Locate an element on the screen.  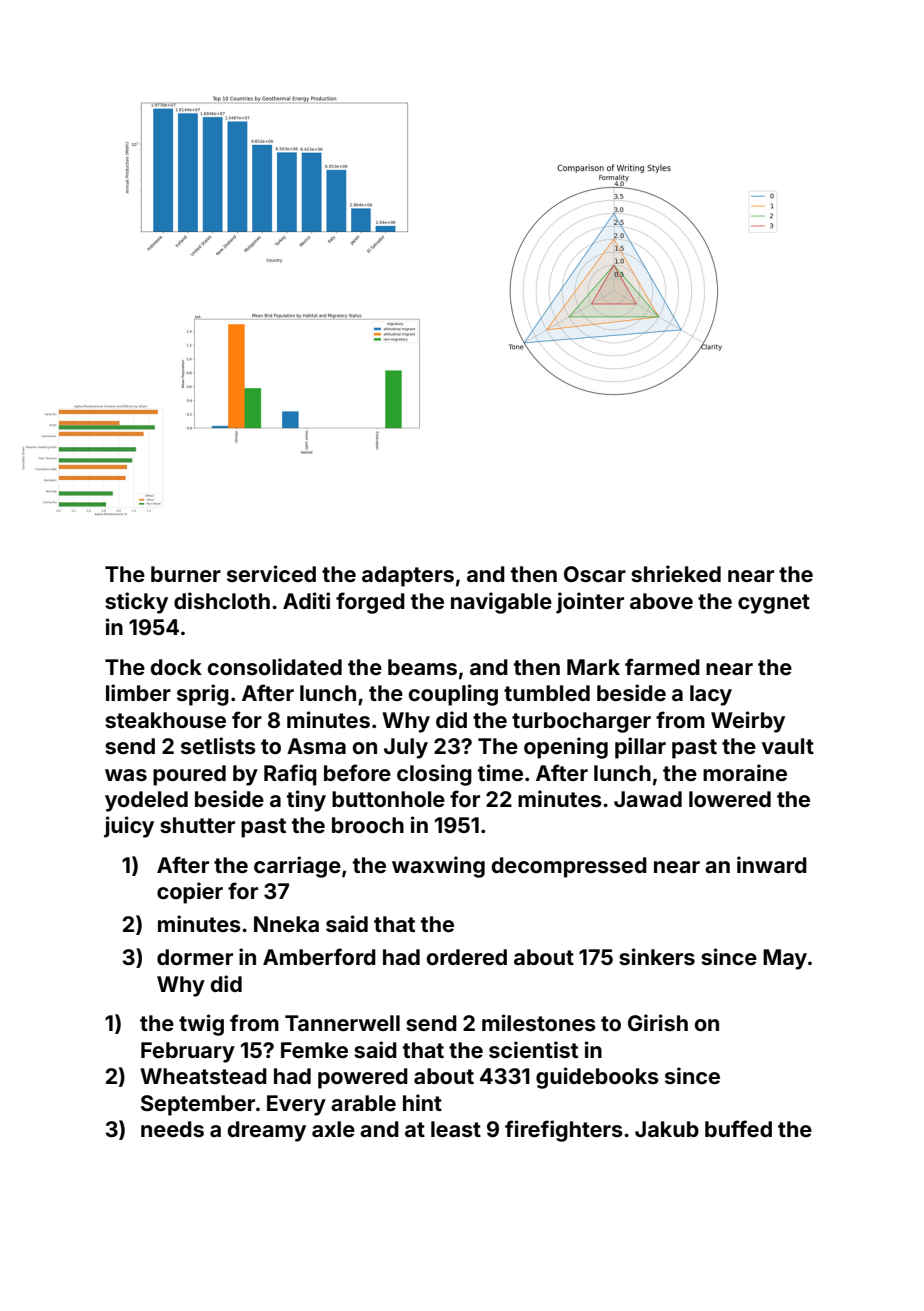
limber is located at coordinates (138, 692).
